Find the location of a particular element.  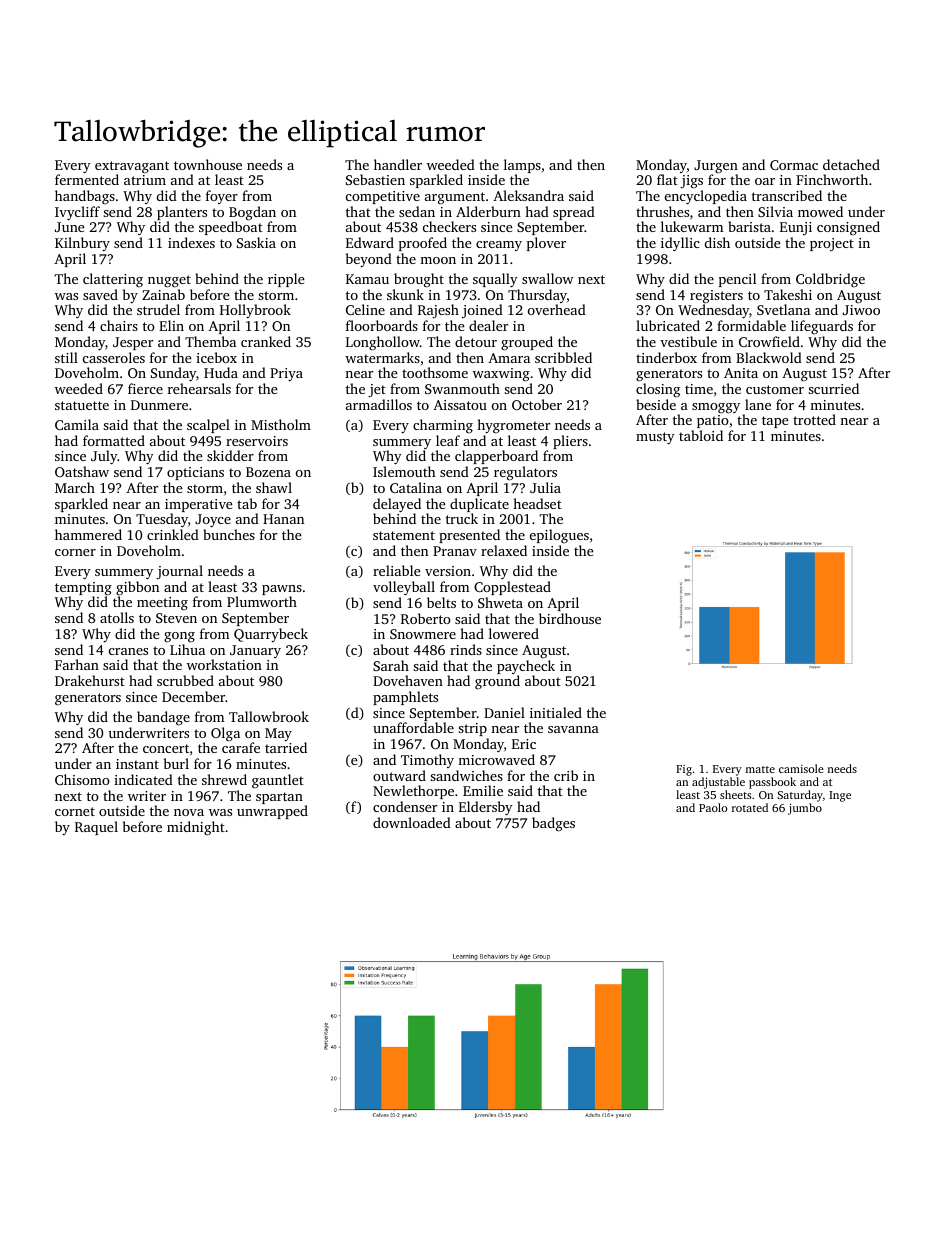

cranes is located at coordinates (128, 651).
